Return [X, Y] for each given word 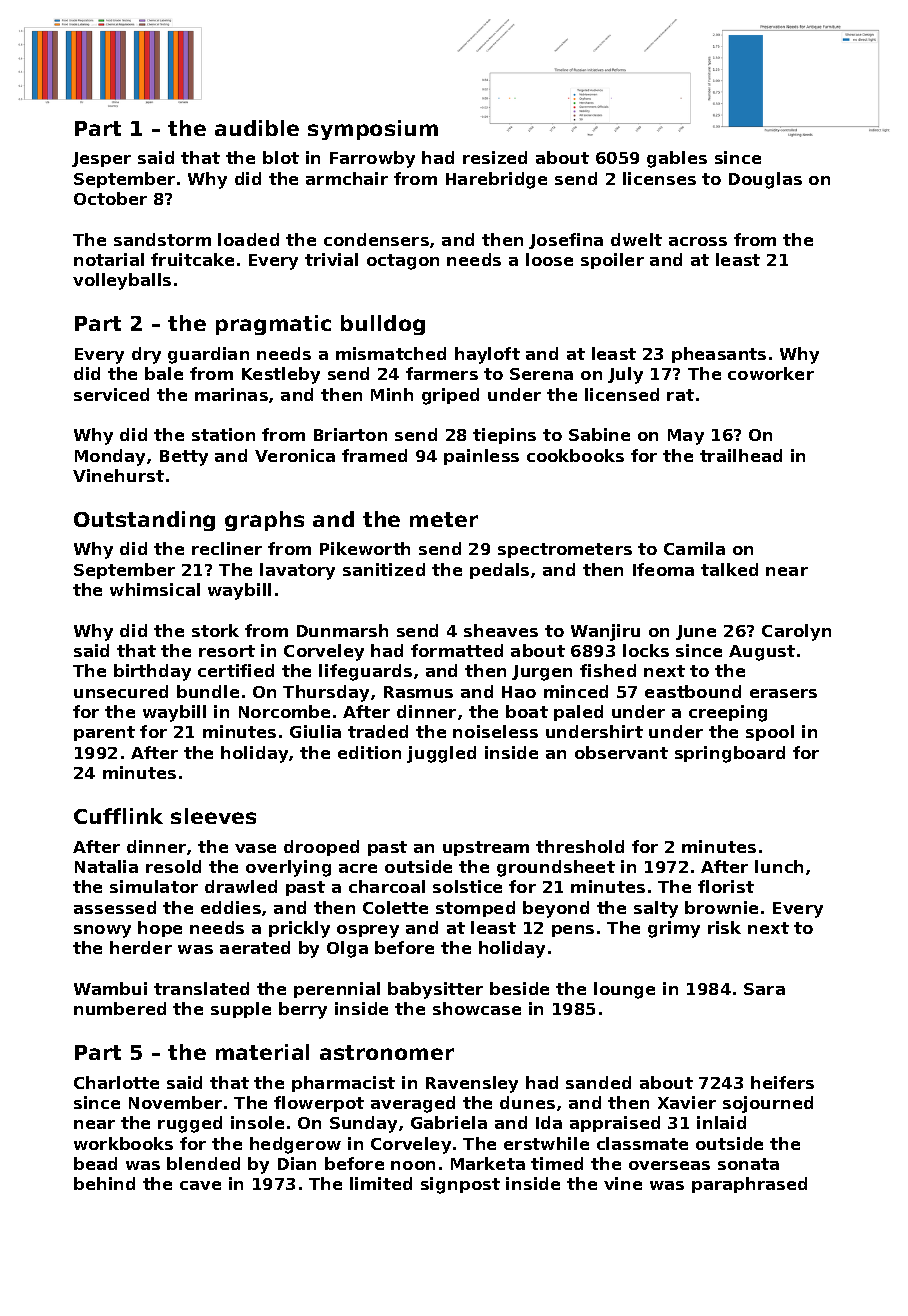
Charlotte [116, 1082]
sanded [598, 1082]
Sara [764, 989]
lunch [779, 866]
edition [369, 752]
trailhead [741, 455]
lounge [624, 990]
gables [677, 159]
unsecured [121, 691]
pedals [499, 571]
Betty [184, 458]
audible [257, 128]
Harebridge [496, 180]
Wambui [110, 988]
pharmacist [343, 1084]
